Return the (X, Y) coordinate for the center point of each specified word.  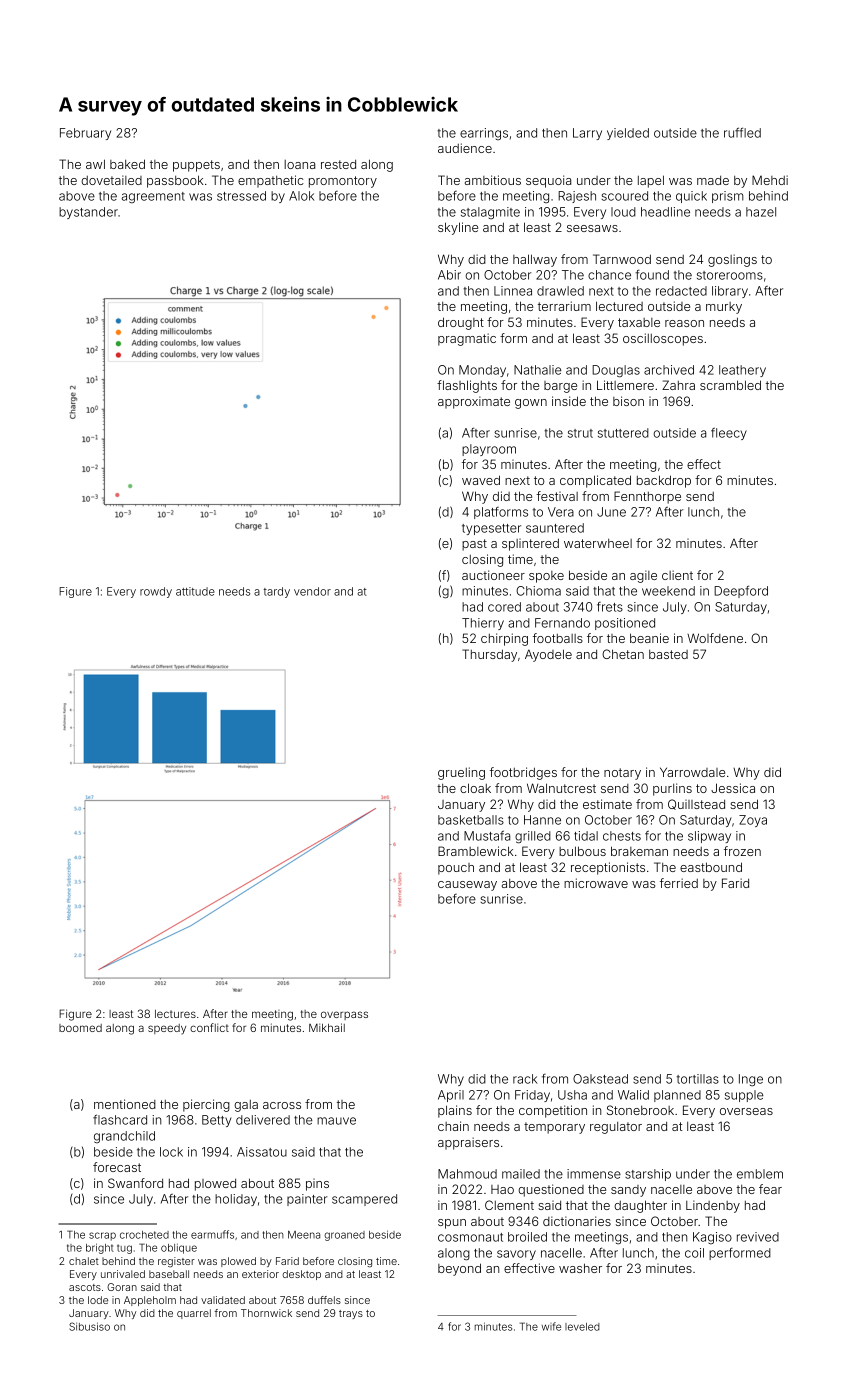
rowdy (156, 592)
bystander (88, 213)
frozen (742, 851)
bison (628, 401)
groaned (344, 1236)
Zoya (753, 821)
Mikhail (327, 1027)
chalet (84, 1261)
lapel (651, 181)
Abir (449, 275)
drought (461, 323)
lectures (175, 1014)
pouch (456, 869)
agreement (153, 197)
